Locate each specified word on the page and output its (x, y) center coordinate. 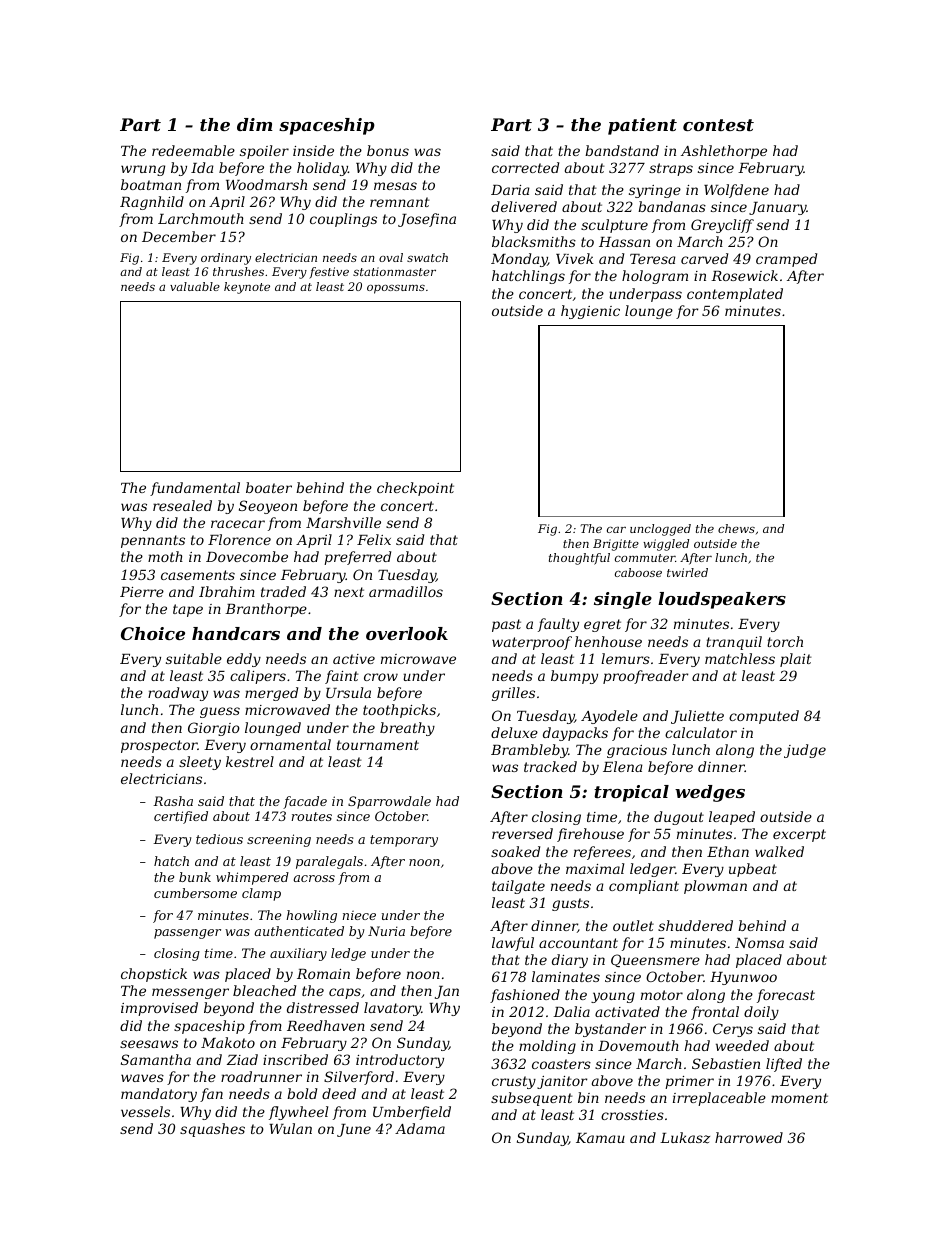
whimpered (252, 878)
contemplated (735, 295)
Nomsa (759, 943)
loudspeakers (722, 600)
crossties (632, 1115)
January (778, 208)
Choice (153, 633)
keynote (247, 288)
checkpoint (415, 489)
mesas (395, 186)
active (354, 659)
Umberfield (412, 1113)
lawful (513, 944)
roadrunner (261, 1076)
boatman (151, 184)
